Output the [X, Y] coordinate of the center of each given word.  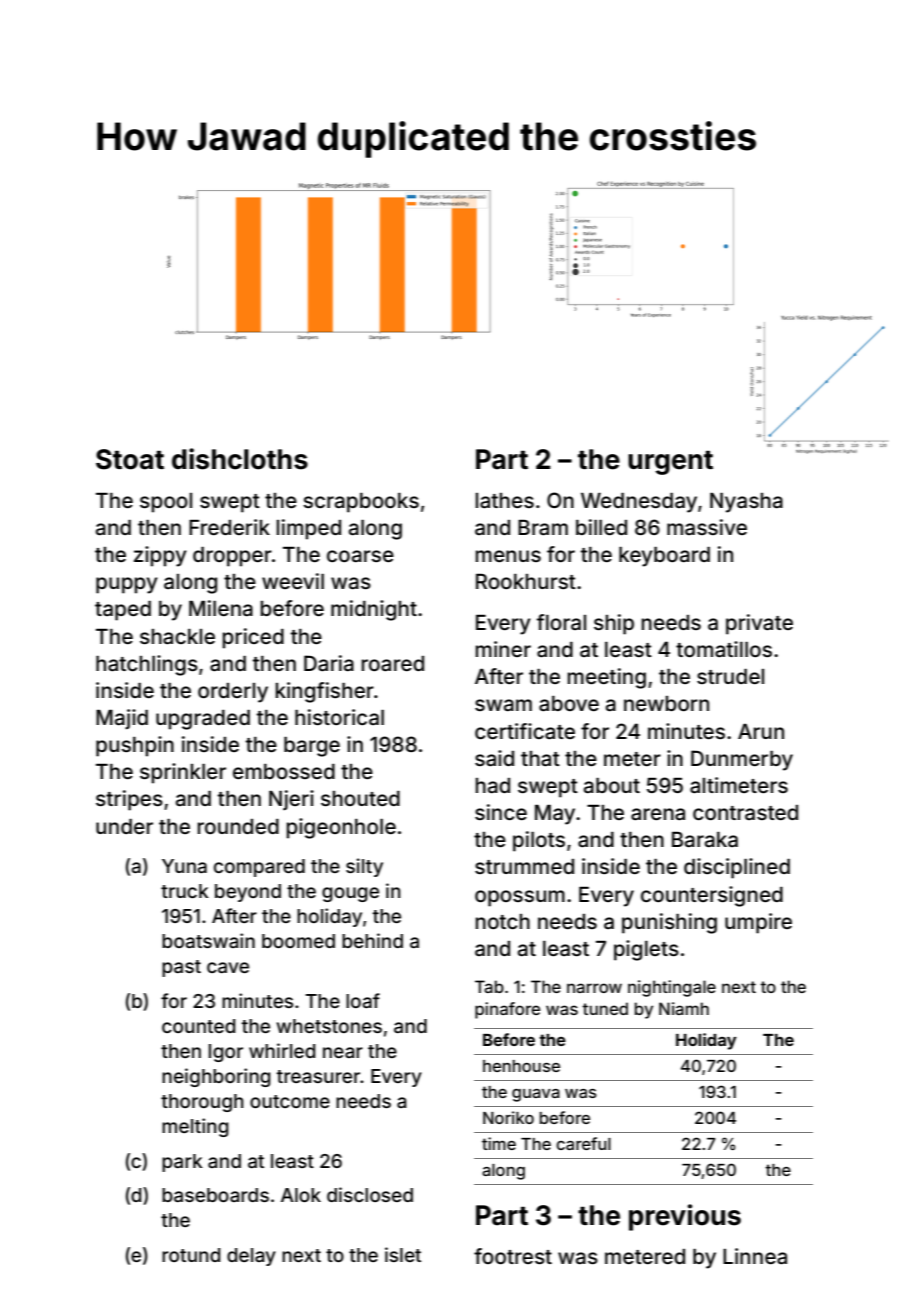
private [759, 624]
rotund [191, 1255]
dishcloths [240, 459]
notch [502, 921]
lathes [504, 500]
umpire [758, 923]
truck [185, 891]
